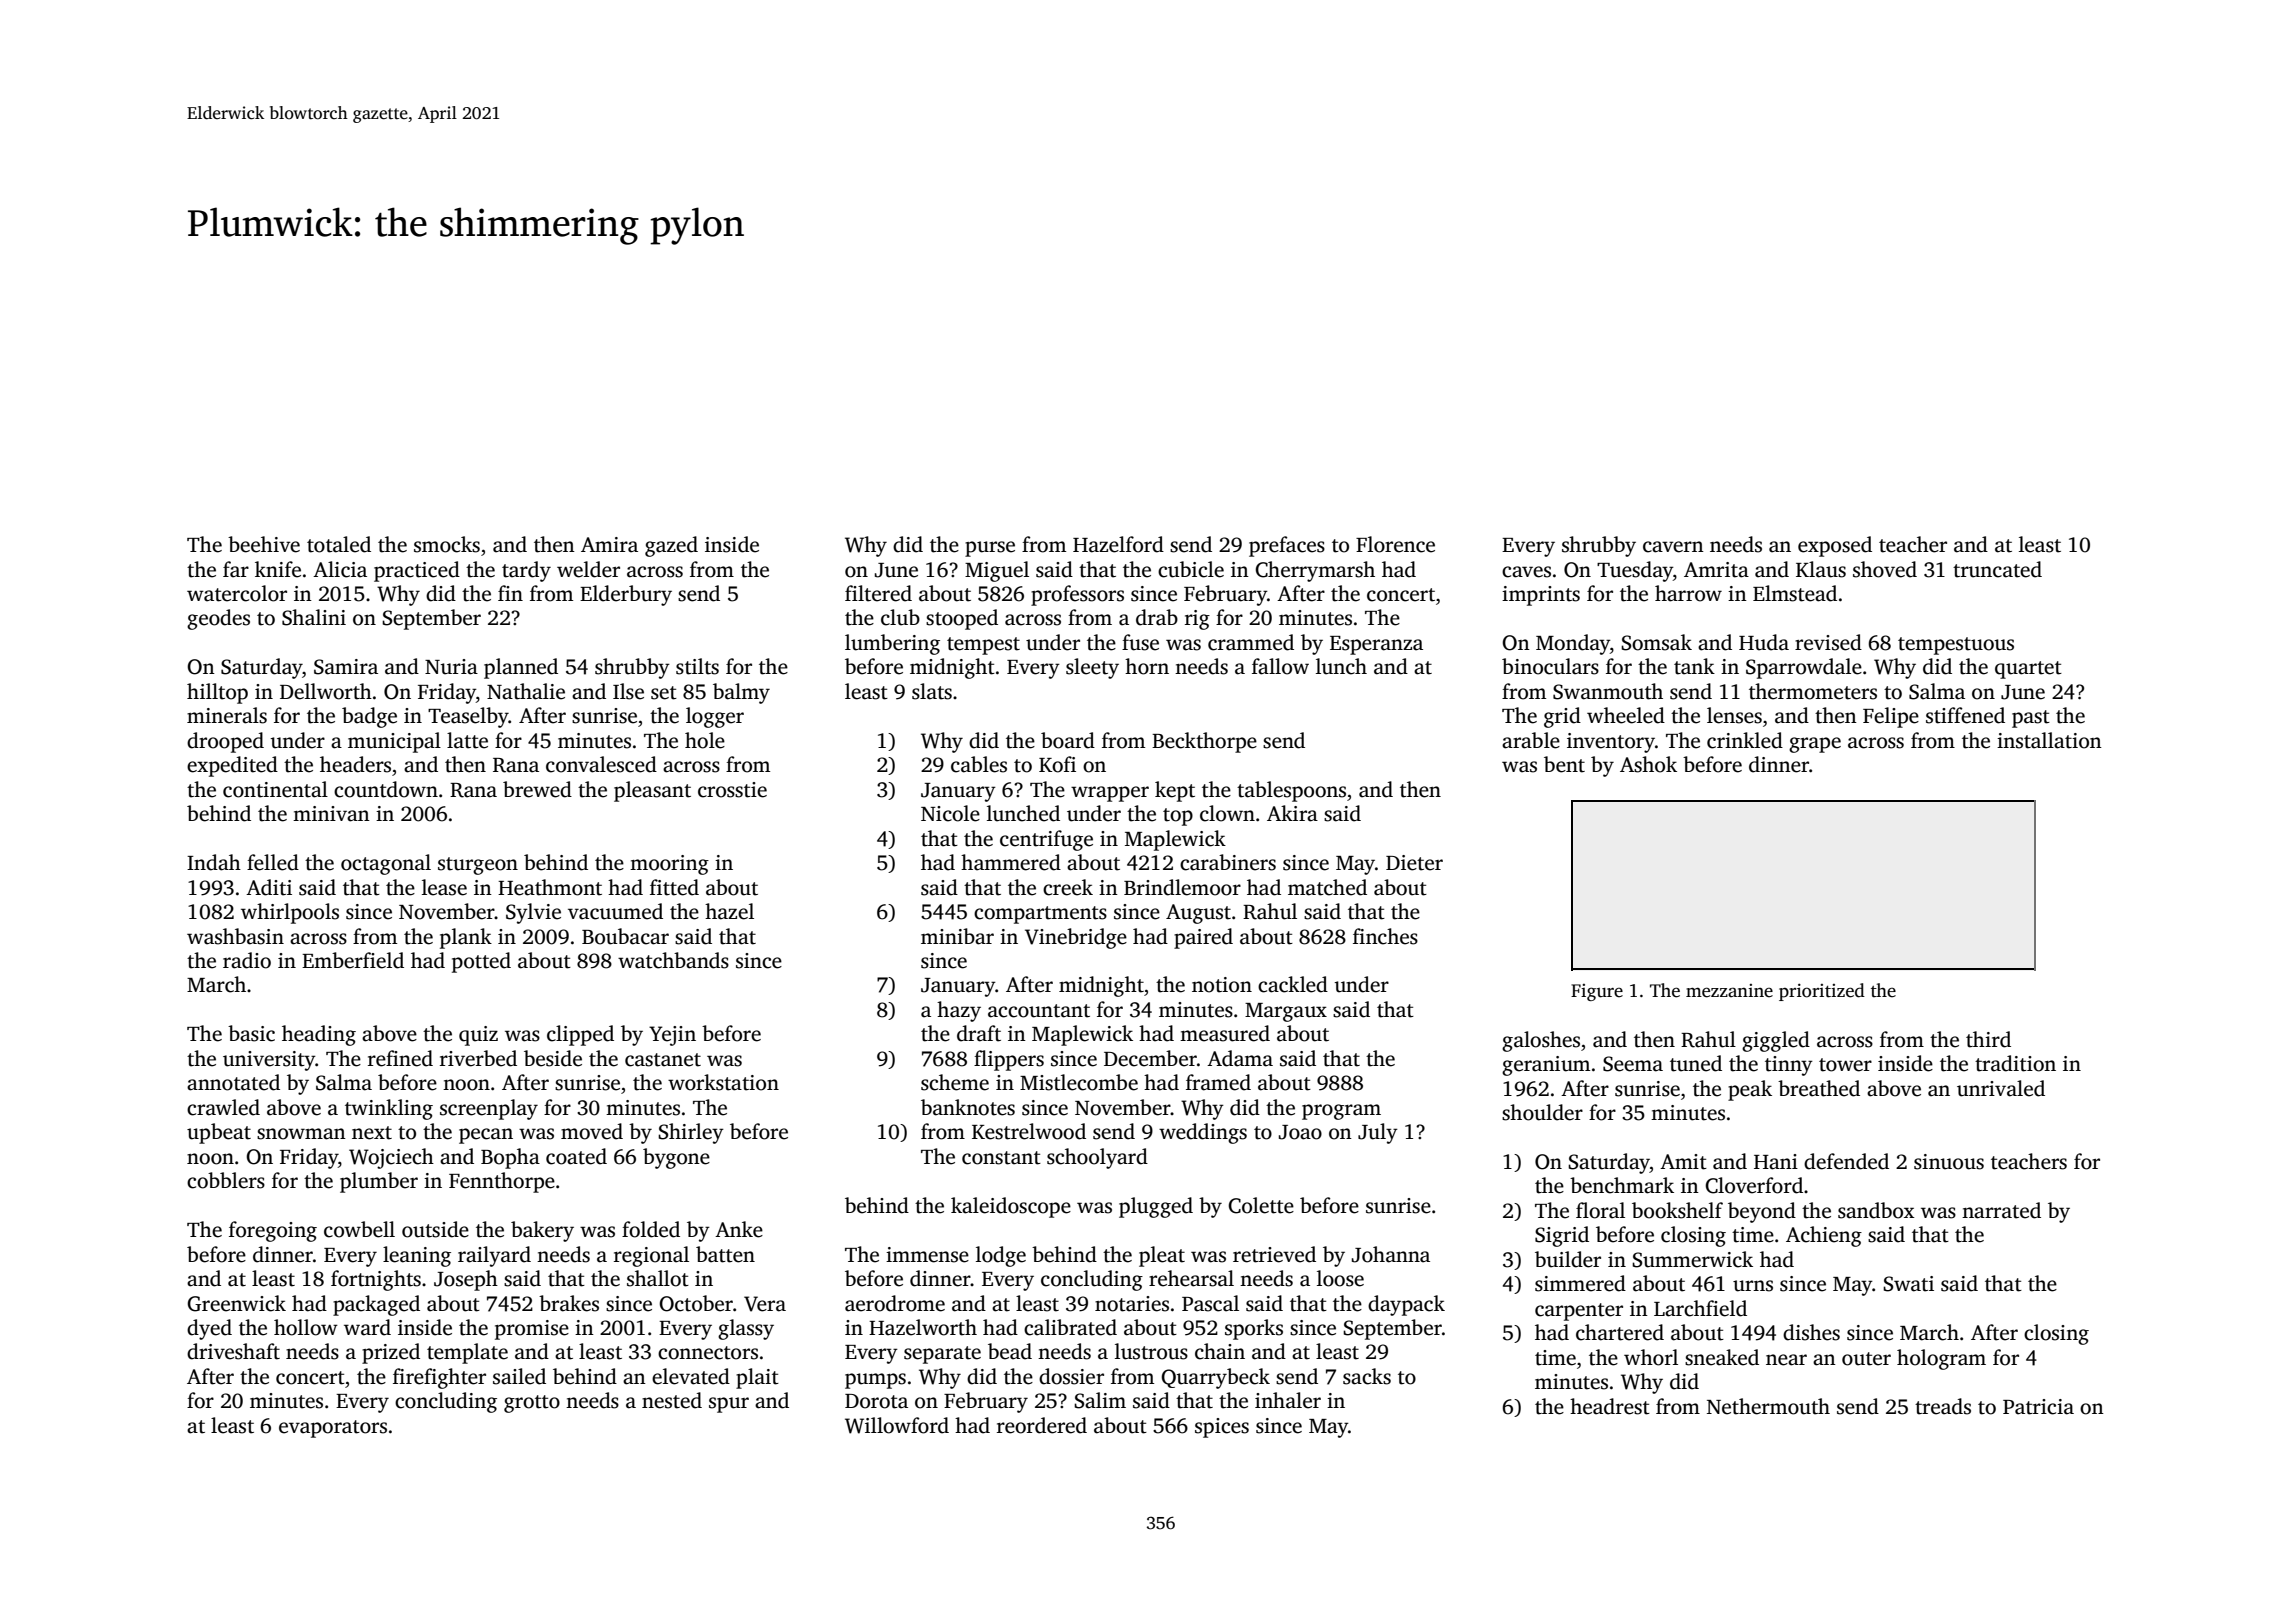  I want to click on latte, so click(467, 740).
